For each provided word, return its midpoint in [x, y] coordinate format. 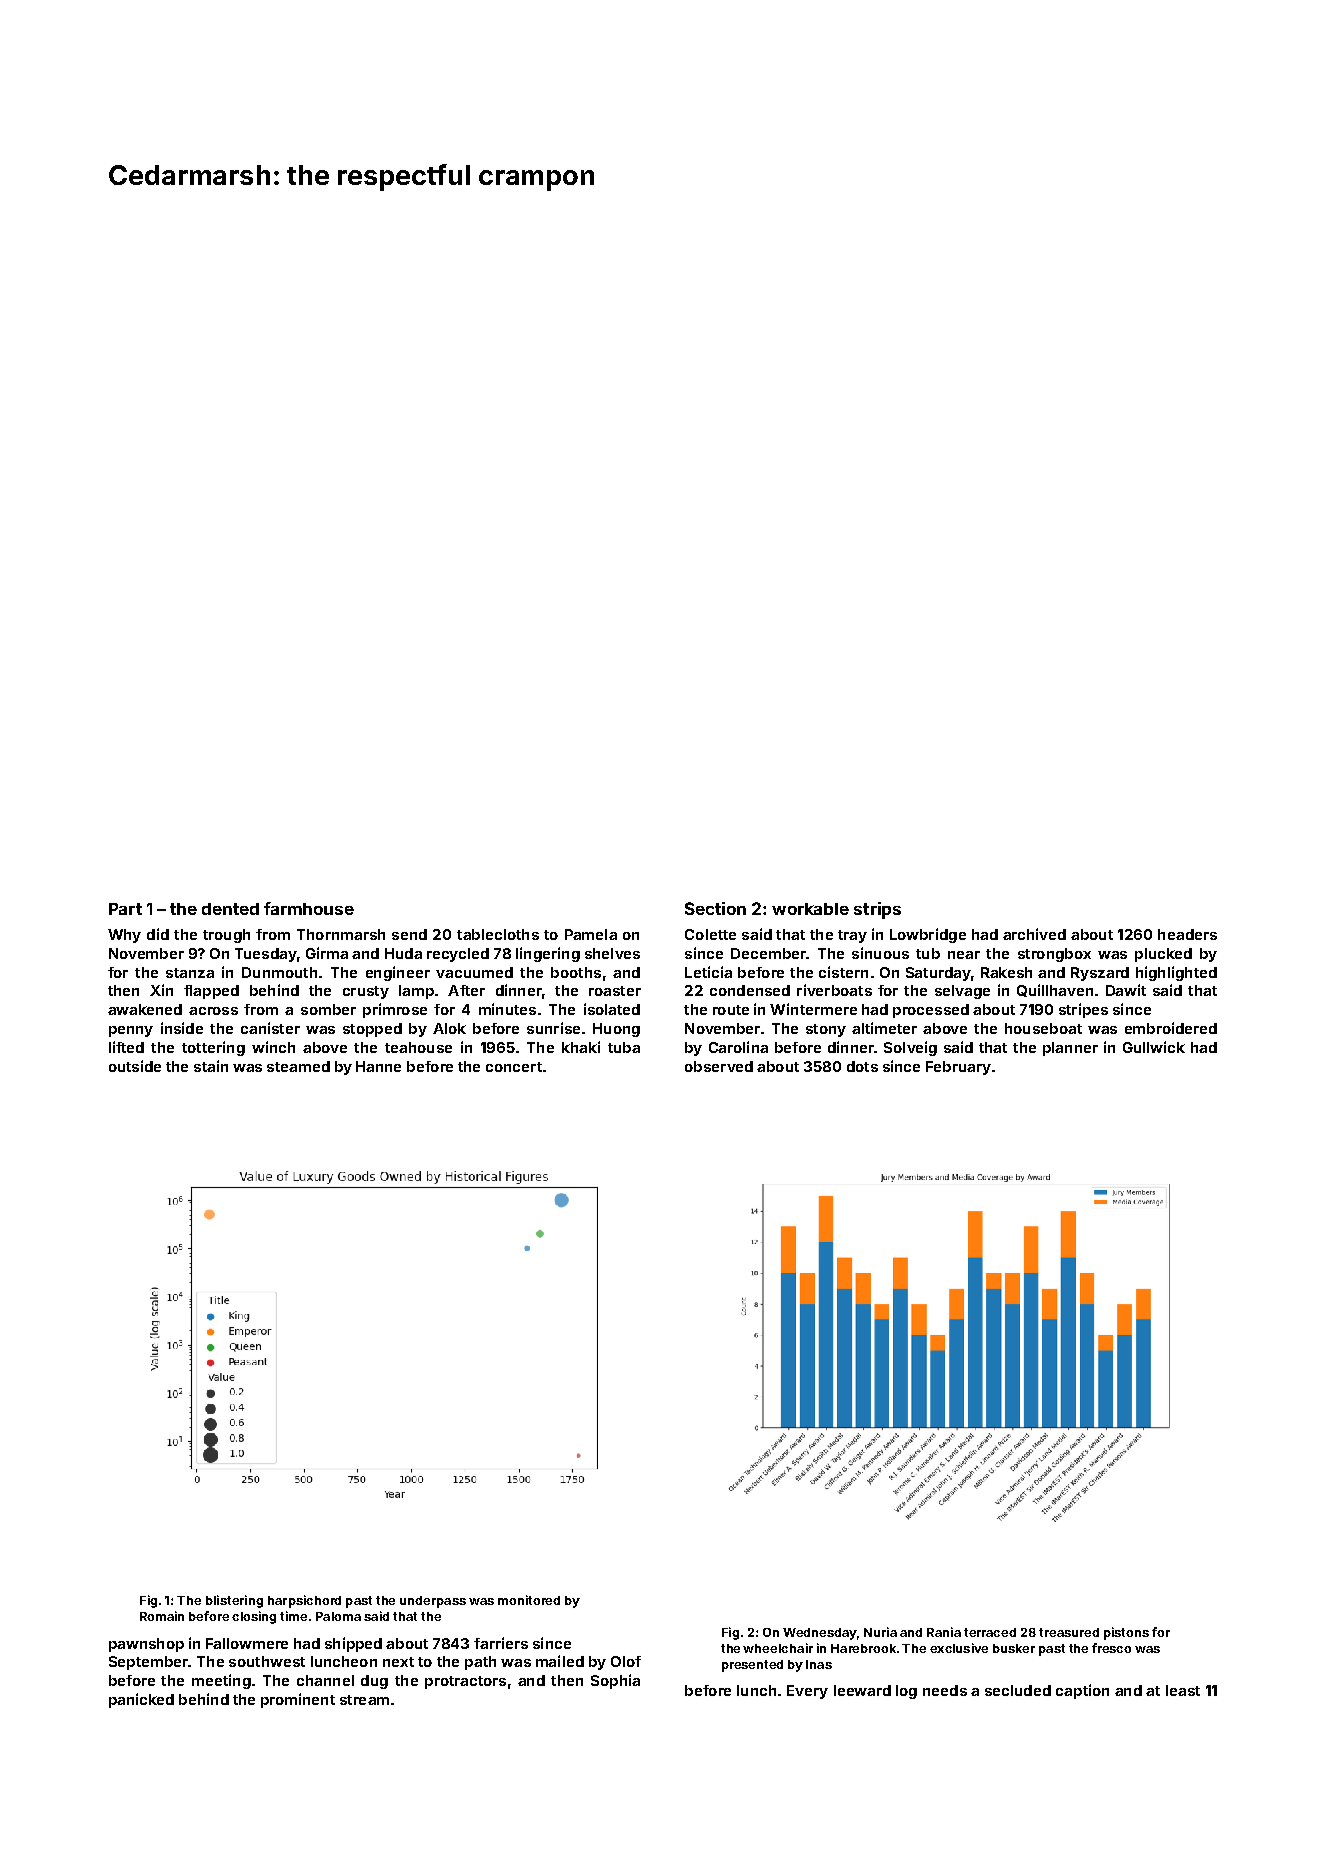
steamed [298, 1066]
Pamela [591, 934]
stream [364, 1700]
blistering [234, 1601]
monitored [529, 1600]
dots [862, 1066]
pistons [1126, 1633]
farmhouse [309, 908]
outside [135, 1066]
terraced [990, 1632]
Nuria [880, 1632]
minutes [507, 1009]
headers [1187, 934]
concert [514, 1067]
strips [877, 910]
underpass [433, 1602]
